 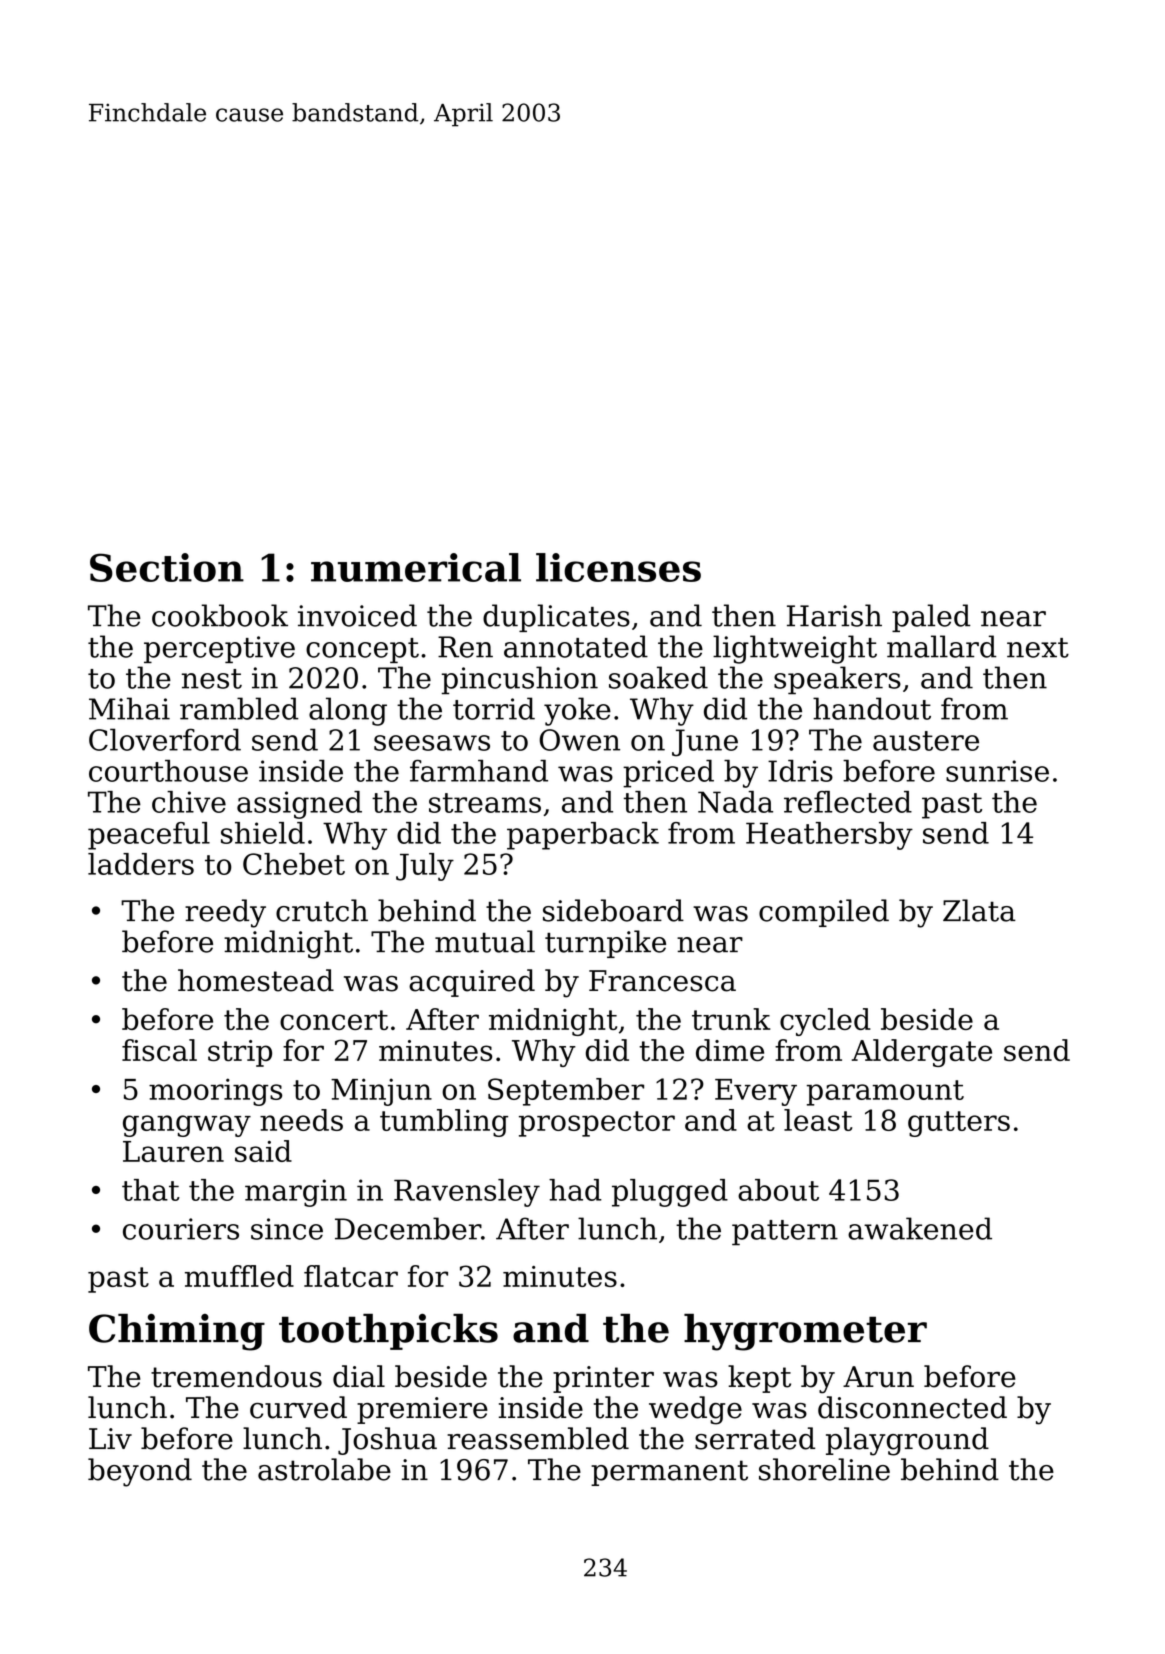 What do you see at coordinates (818, 1120) in the image?
I see `least` at bounding box center [818, 1120].
